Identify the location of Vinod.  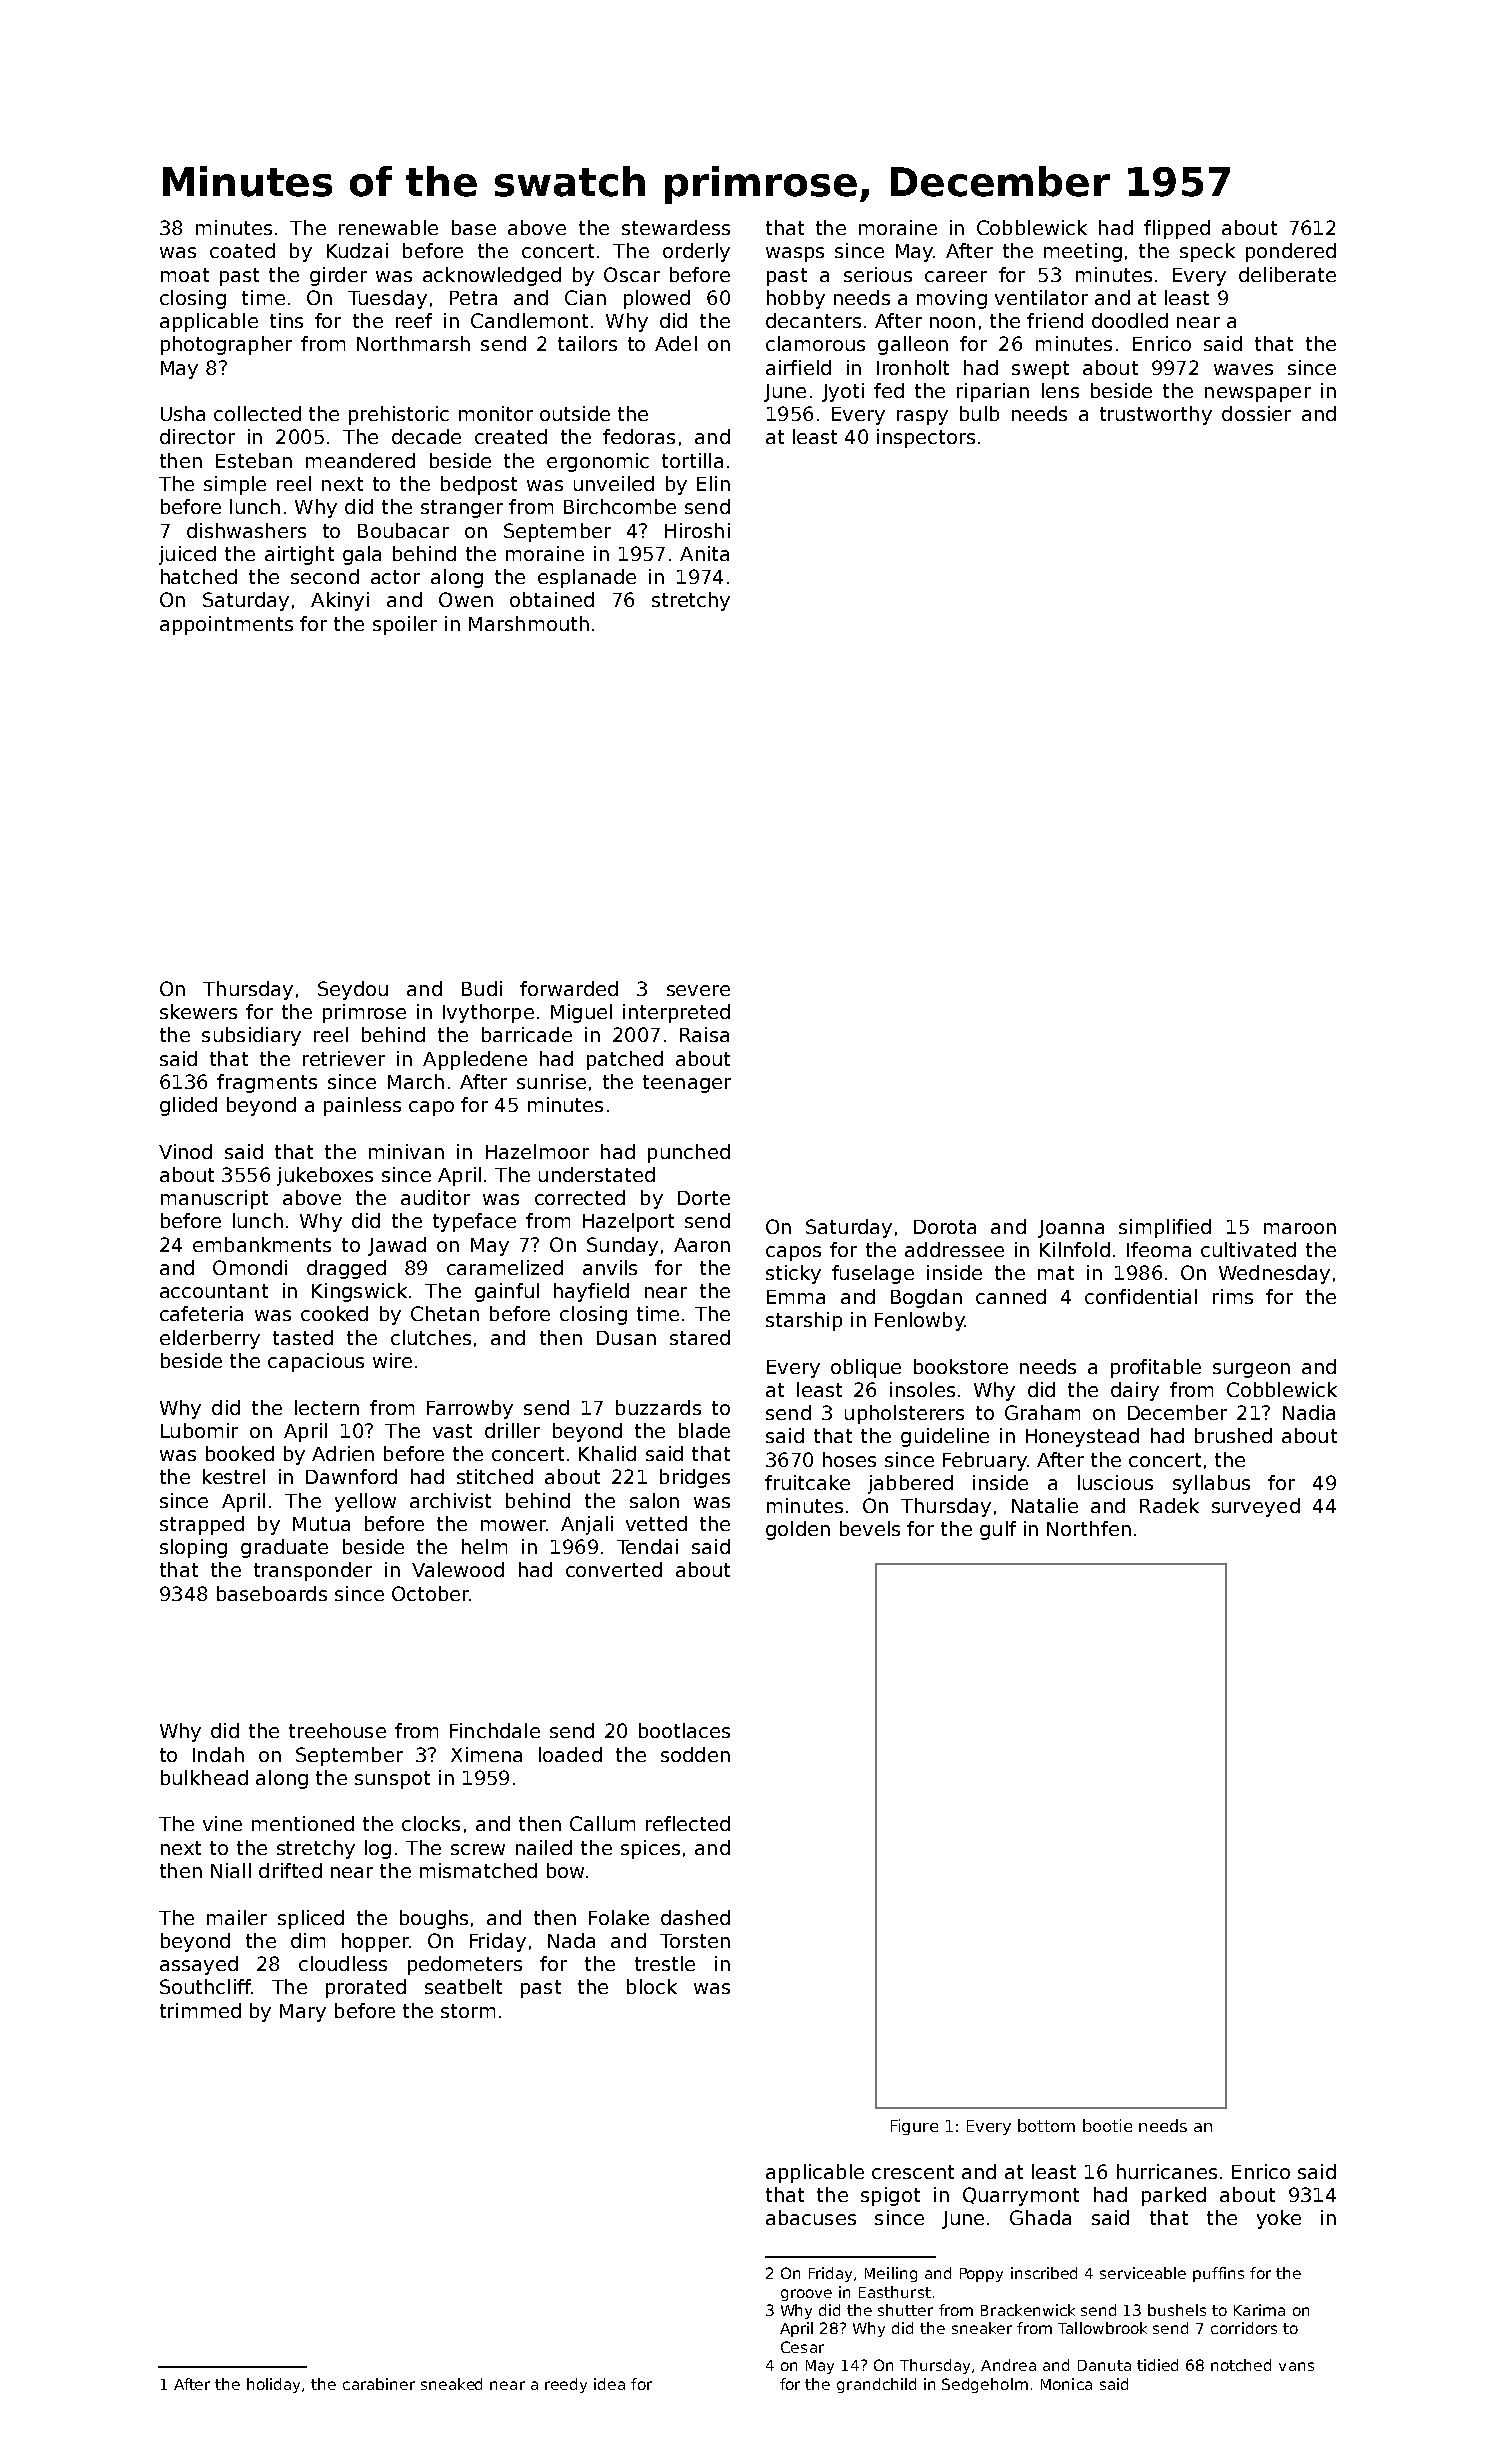
(185, 1151).
